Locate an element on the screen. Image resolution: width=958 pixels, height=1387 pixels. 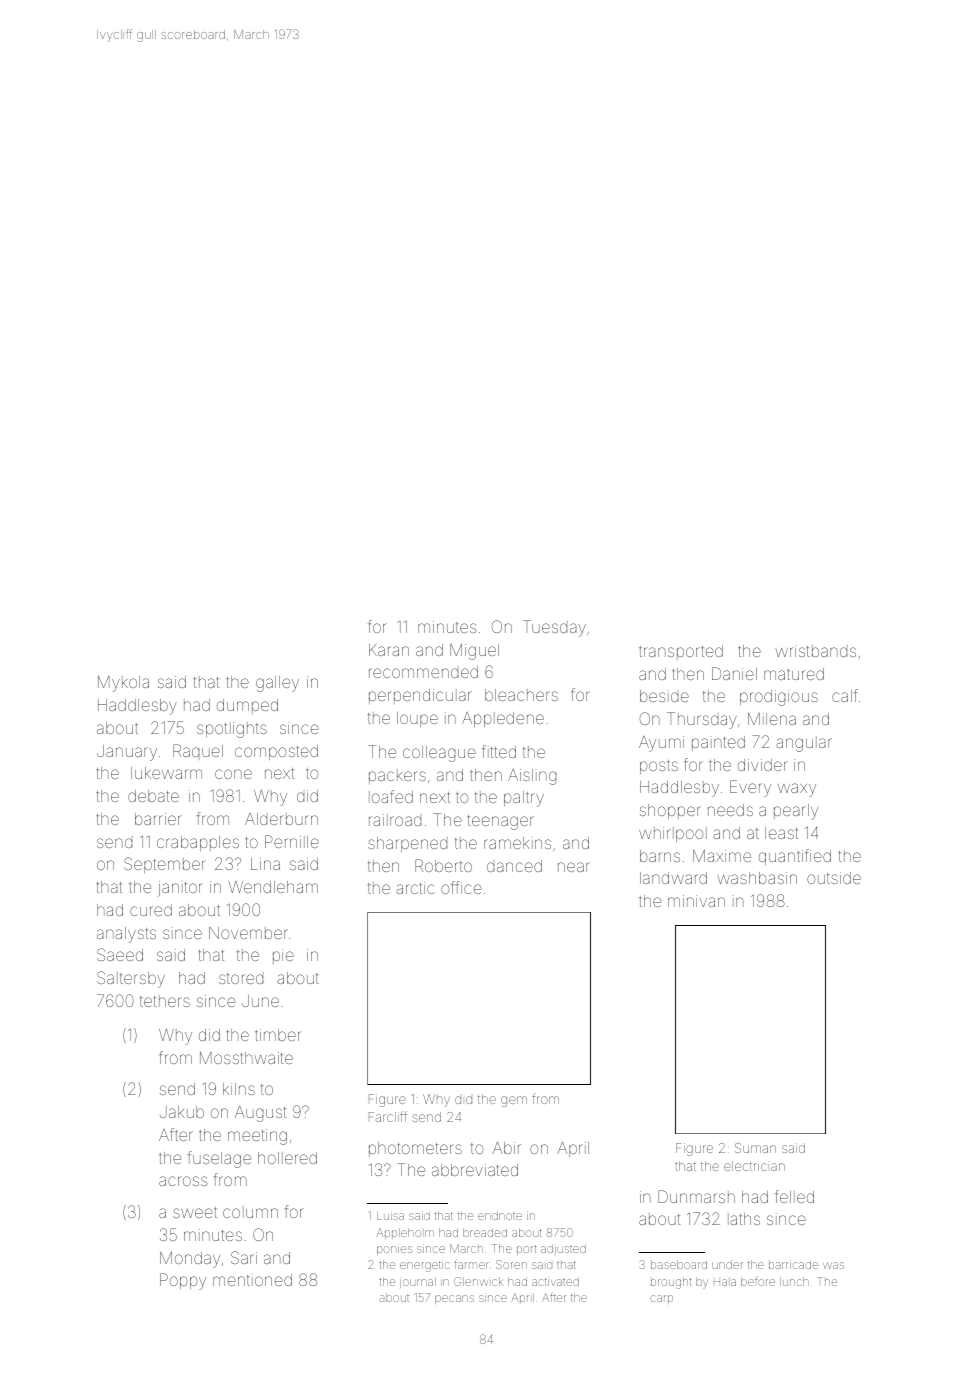
Mykola is located at coordinates (123, 684).
